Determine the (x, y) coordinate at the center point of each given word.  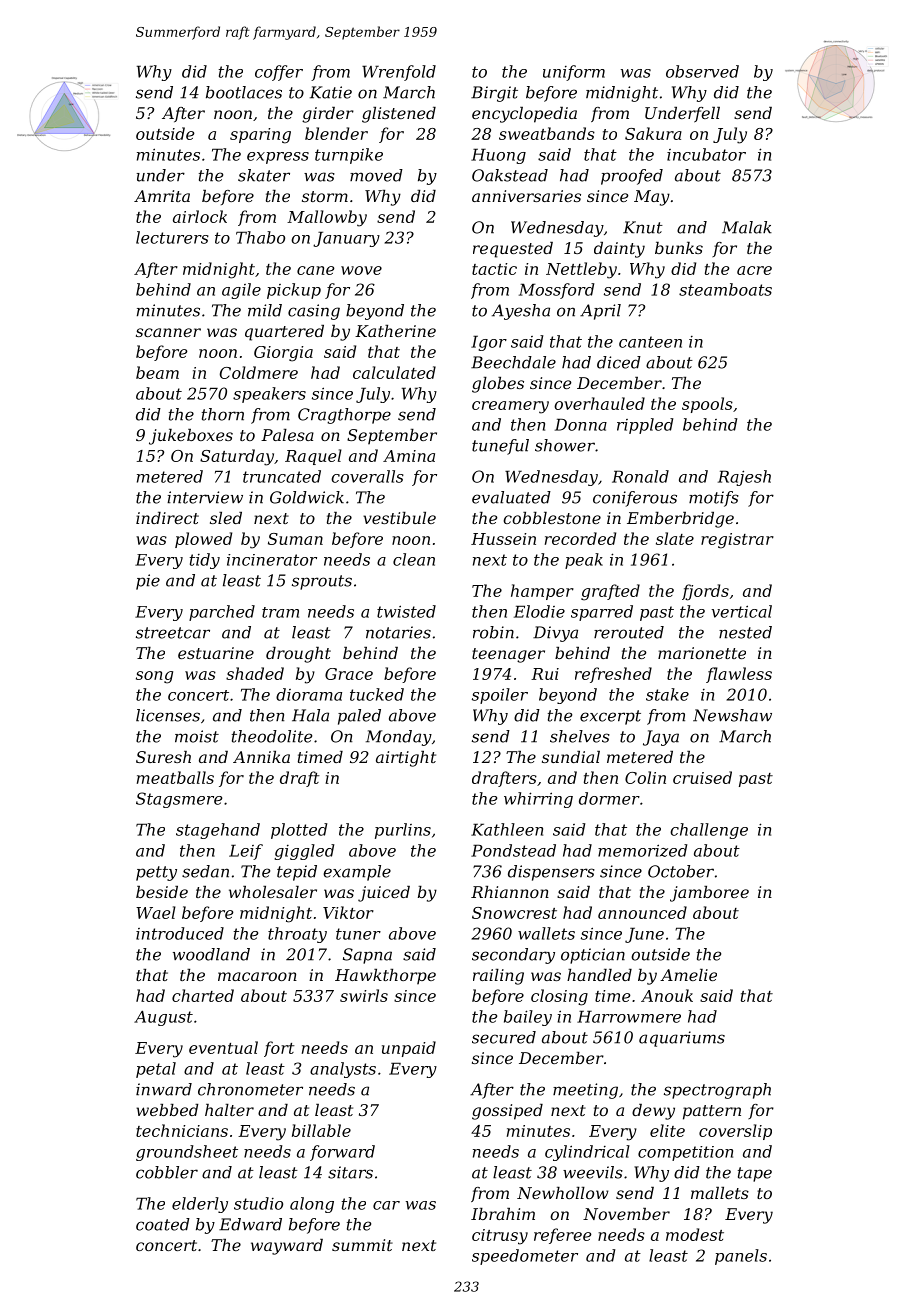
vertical (741, 611)
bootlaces (244, 92)
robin (493, 632)
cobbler (167, 1172)
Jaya (661, 738)
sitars (350, 1172)
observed (702, 71)
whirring (538, 800)
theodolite (272, 736)
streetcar (173, 633)
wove (361, 270)
